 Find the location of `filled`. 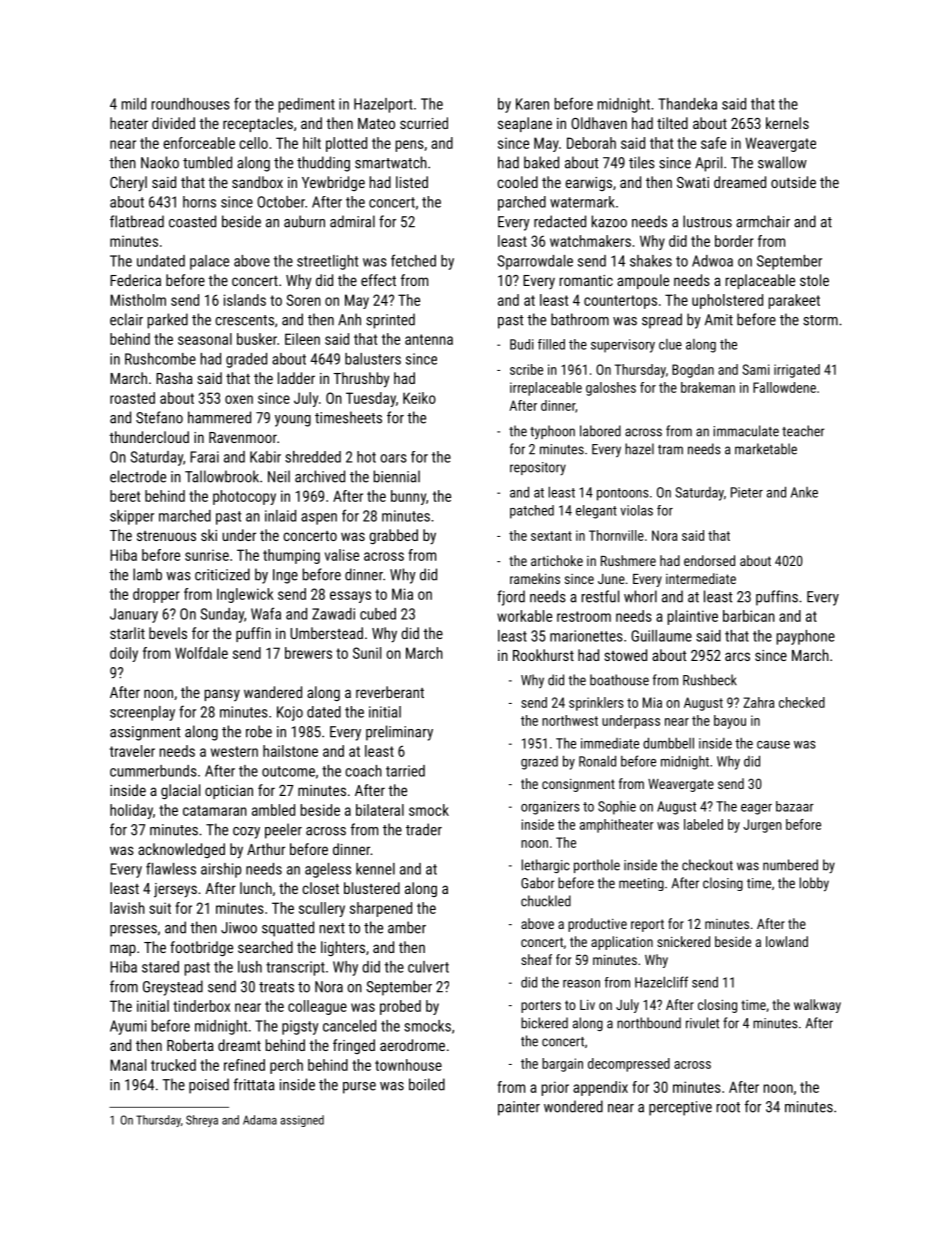

filled is located at coordinates (551, 344).
